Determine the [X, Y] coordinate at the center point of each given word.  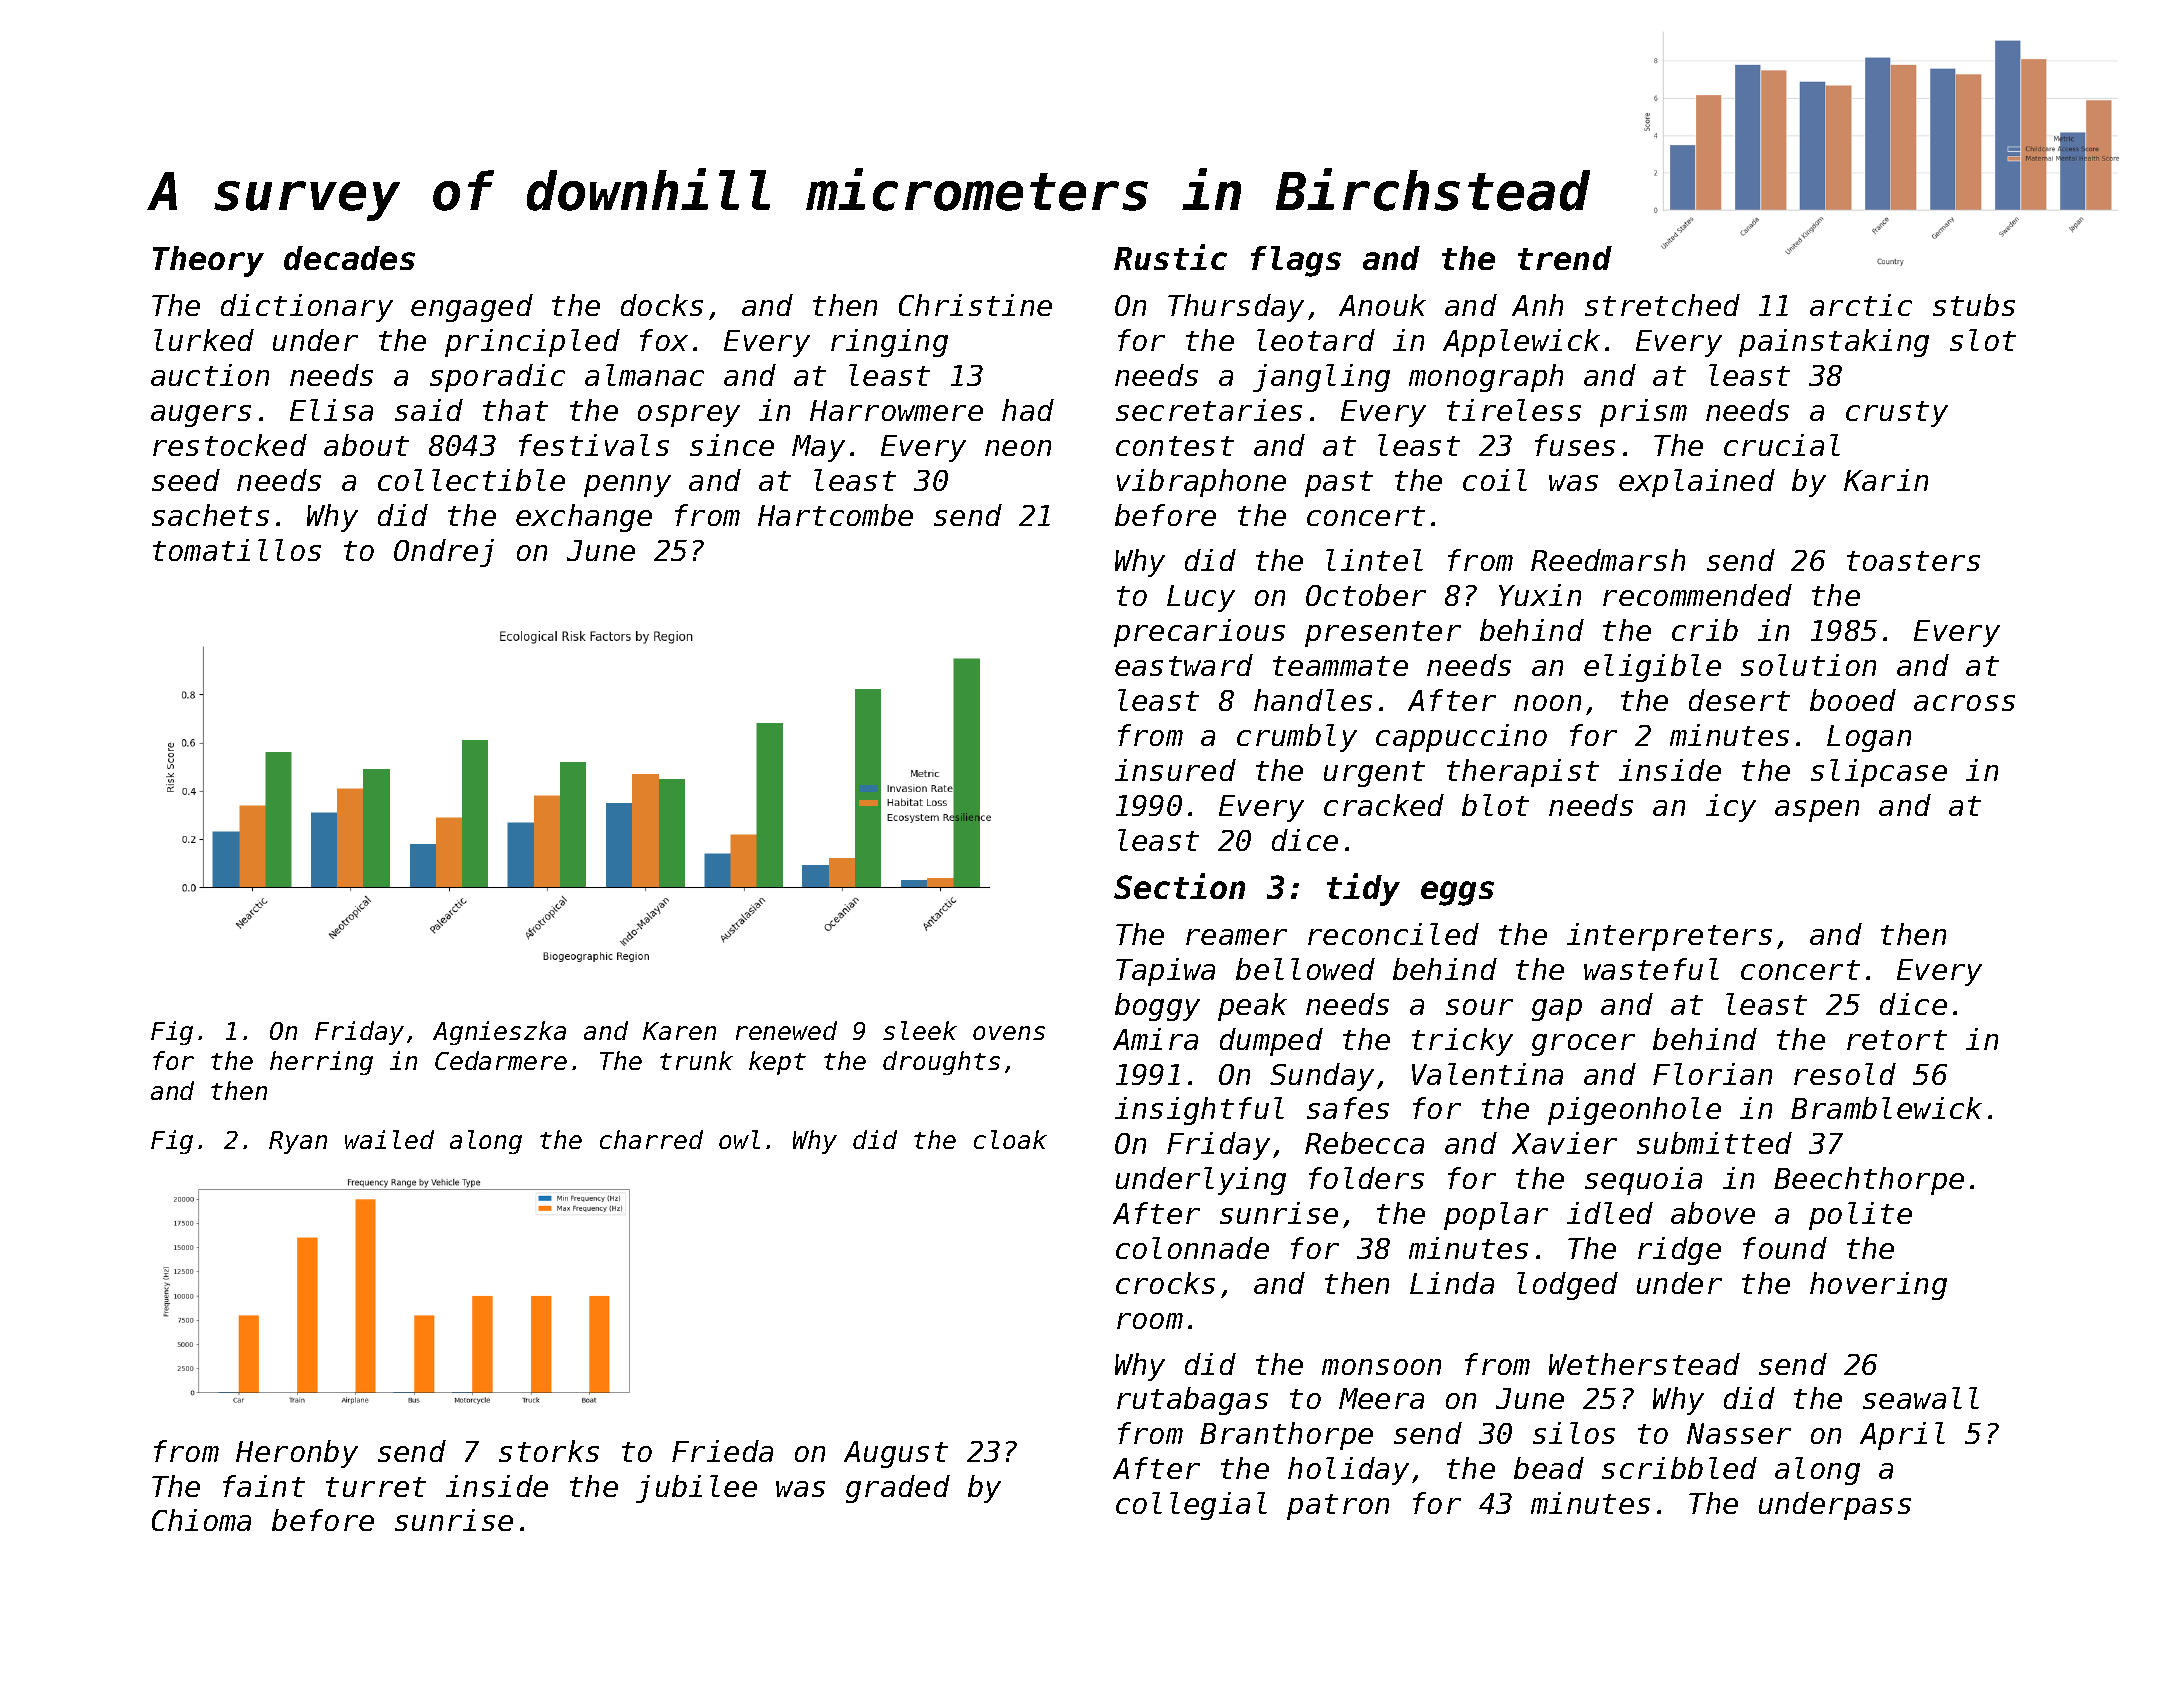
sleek [920, 1030]
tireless [1514, 410]
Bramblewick [1886, 1108]
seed [186, 480]
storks [549, 1451]
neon [1018, 448]
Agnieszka [499, 1033]
